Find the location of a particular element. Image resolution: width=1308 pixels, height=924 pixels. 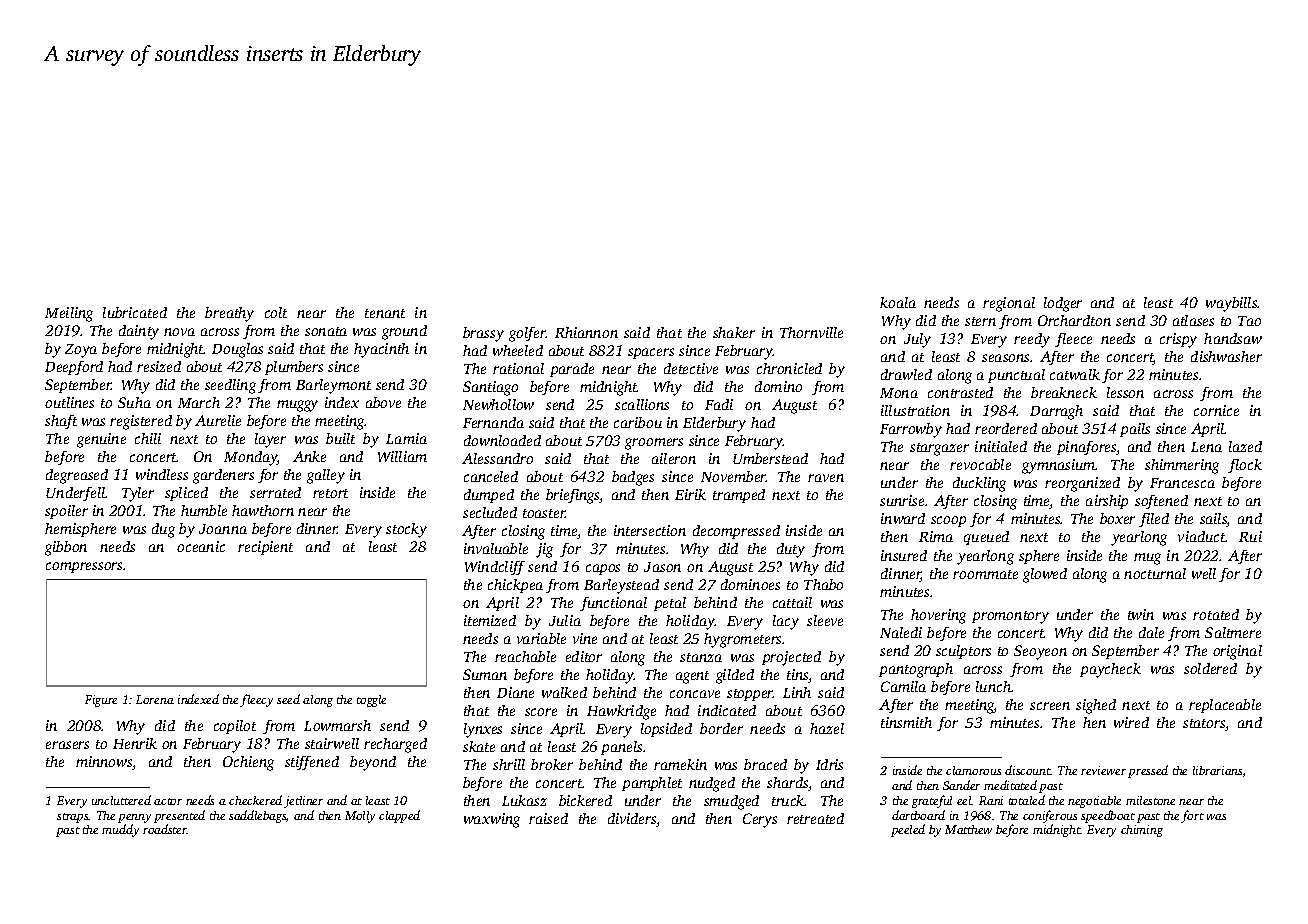

roommate is located at coordinates (985, 574).
